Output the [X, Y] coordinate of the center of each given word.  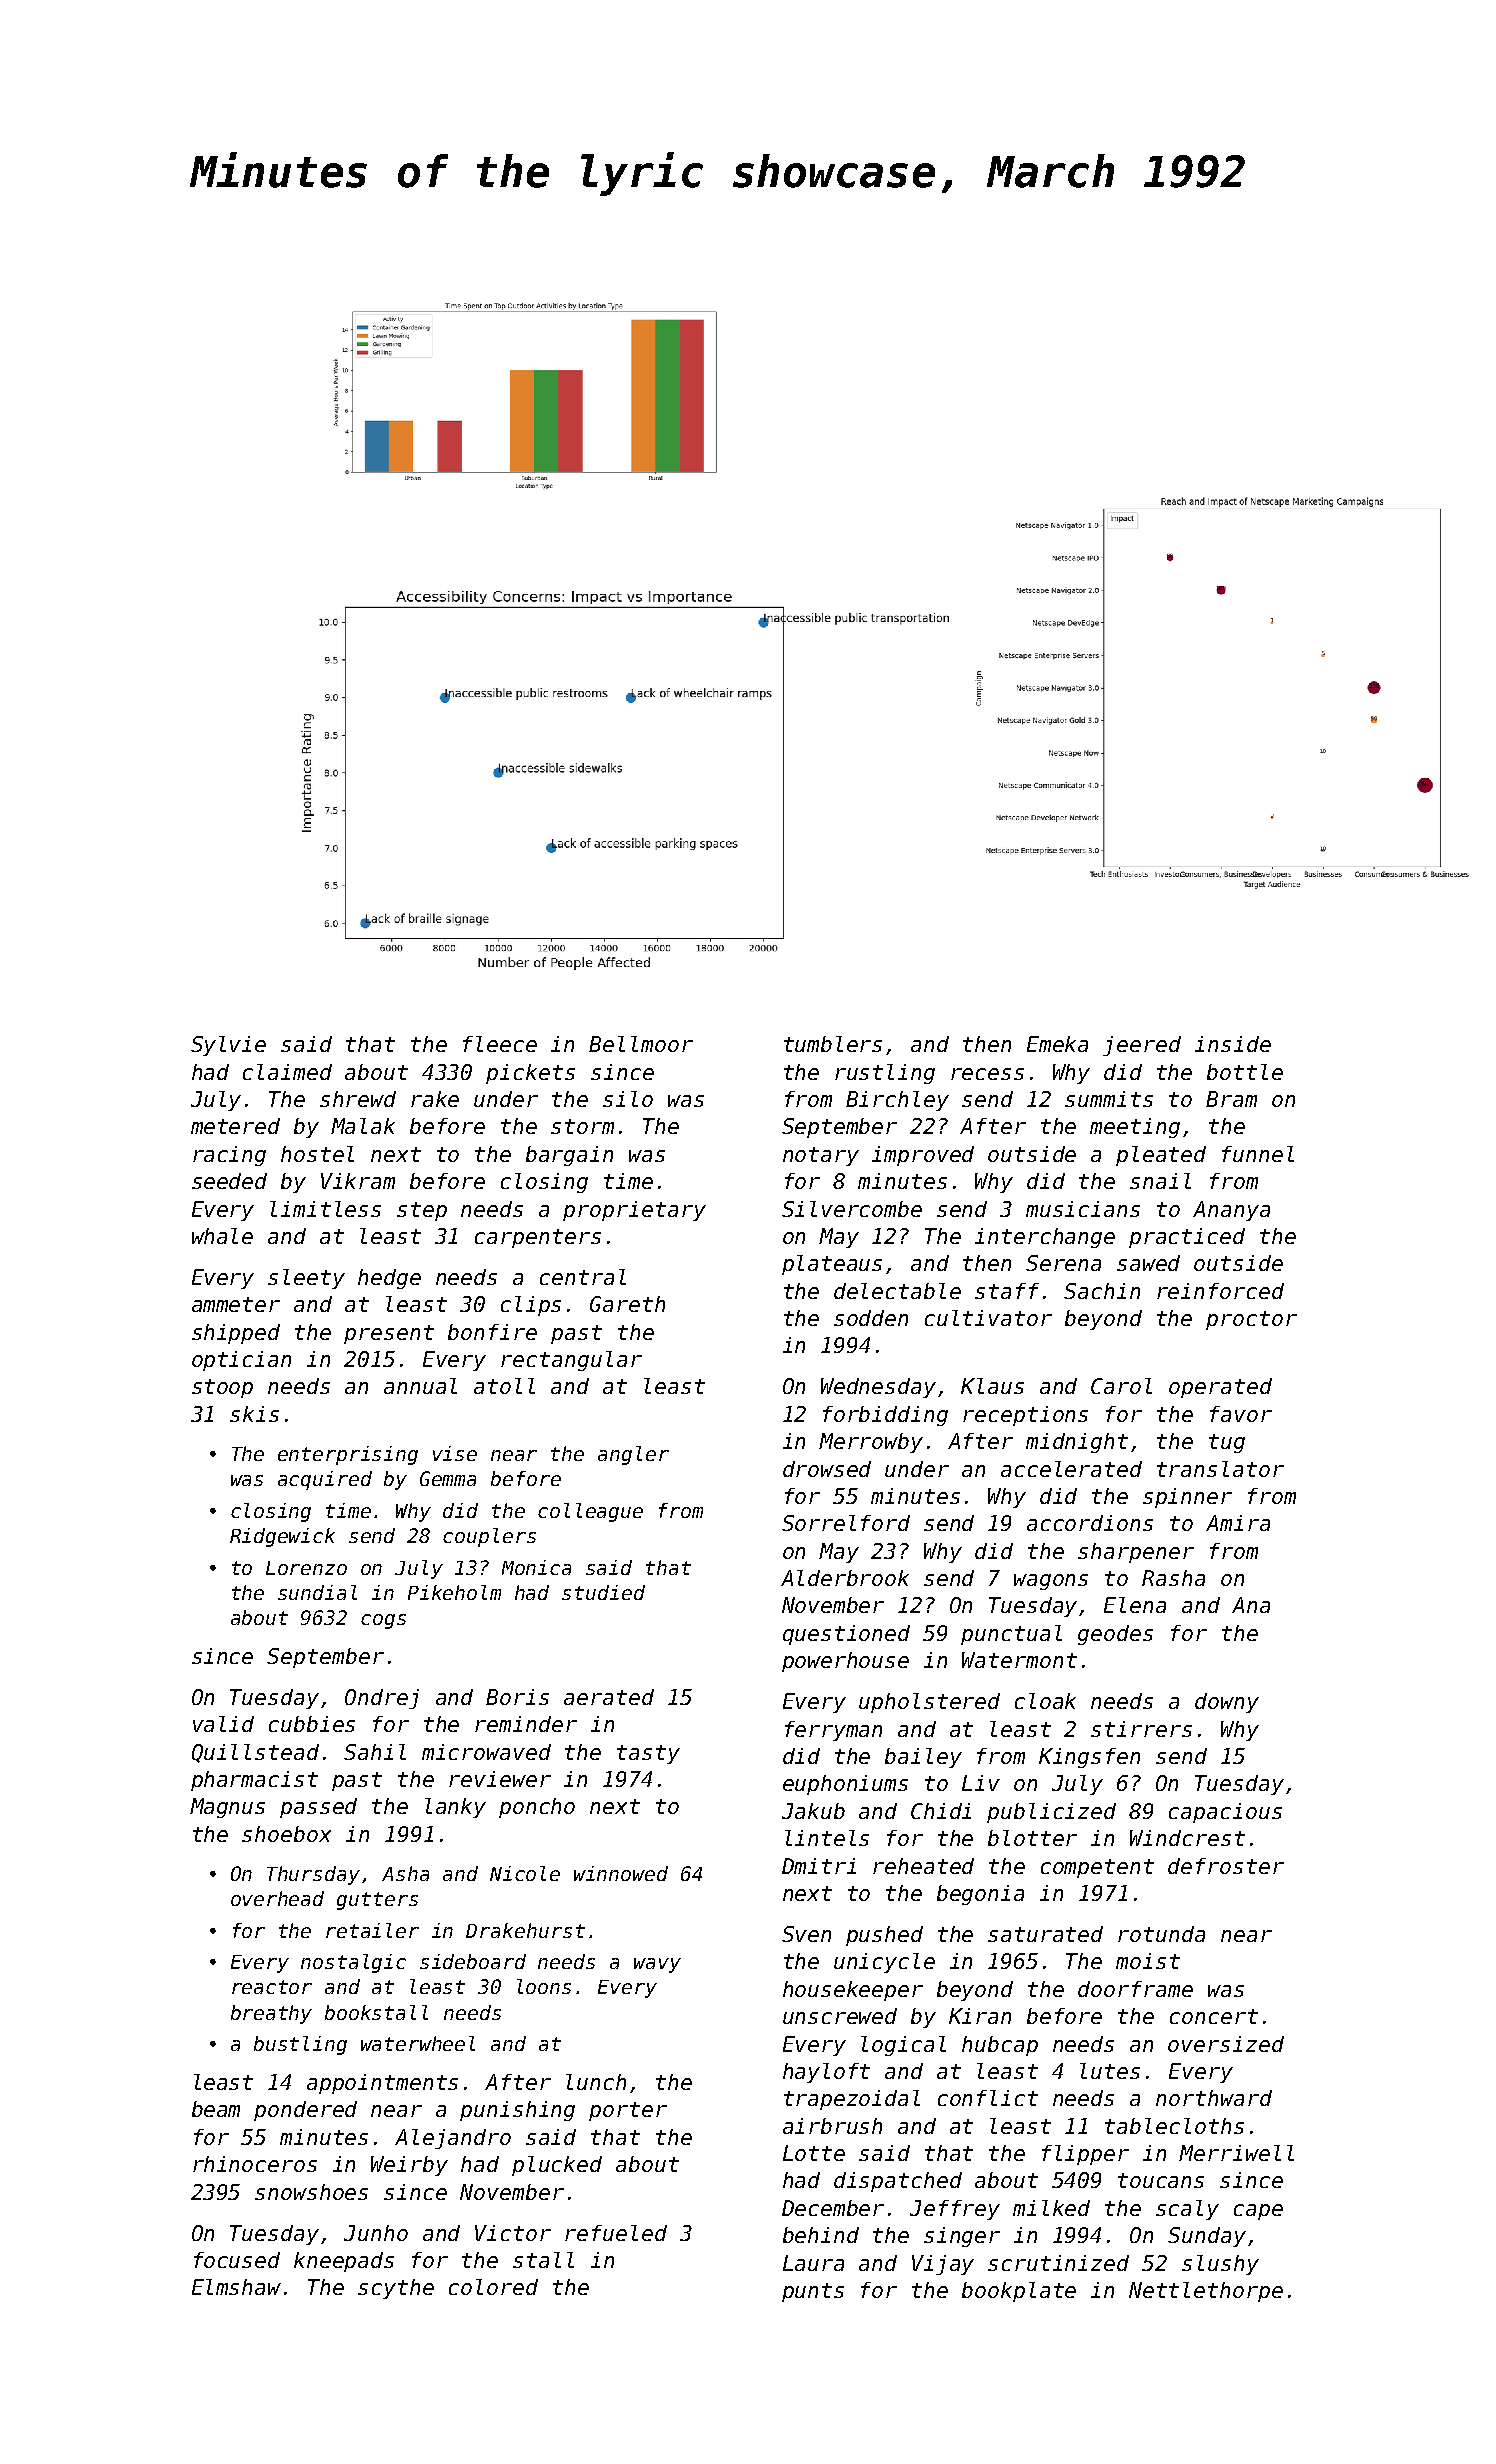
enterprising [348, 1455]
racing [229, 1156]
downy [1227, 1703]
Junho [376, 2233]
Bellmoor [641, 1044]
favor [1241, 1414]
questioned [846, 1635]
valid [223, 1724]
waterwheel [418, 2043]
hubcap [1000, 2046]
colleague [590, 1512]
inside [1233, 1044]
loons [544, 1986]
